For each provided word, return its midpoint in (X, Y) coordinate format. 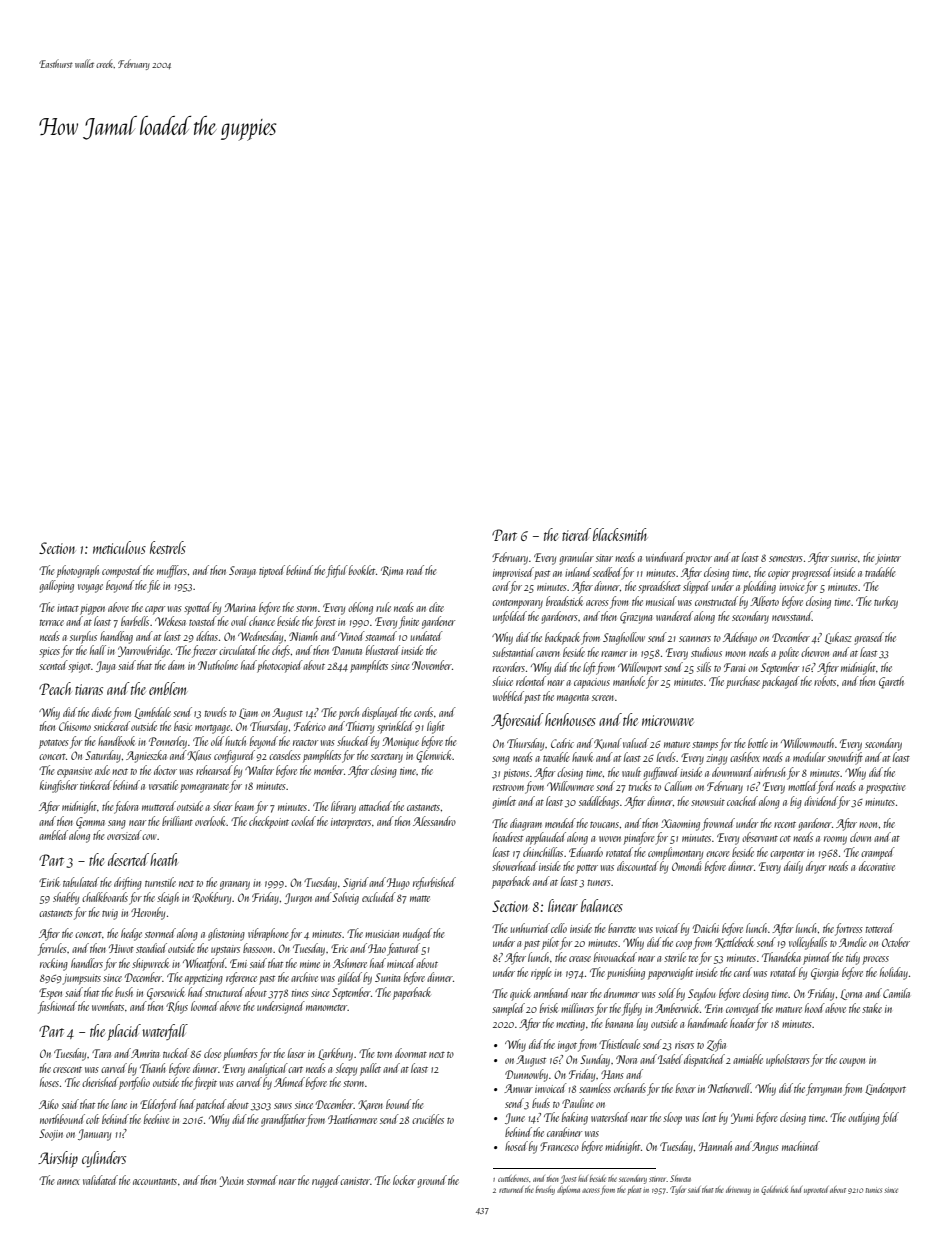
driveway (738, 1190)
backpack (562, 638)
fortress (849, 929)
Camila (896, 993)
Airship (58, 1159)
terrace (52, 623)
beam (244, 806)
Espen (50, 994)
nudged (417, 934)
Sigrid (356, 883)
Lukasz (838, 638)
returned (511, 1189)
